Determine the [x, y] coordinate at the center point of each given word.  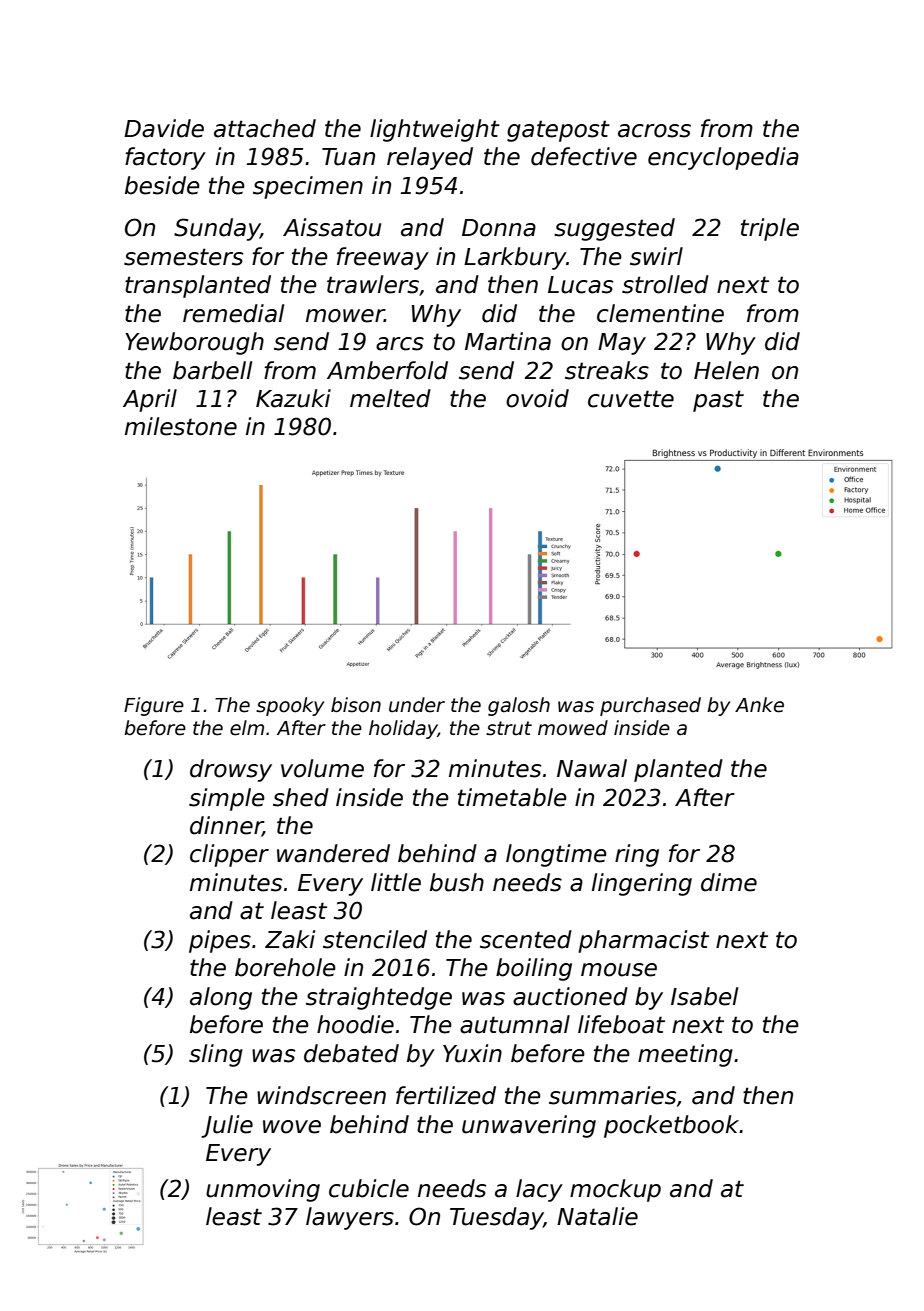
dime [729, 882]
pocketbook [672, 1126]
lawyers [350, 1218]
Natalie [597, 1216]
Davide [164, 128]
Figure [154, 706]
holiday [403, 729]
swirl [656, 256]
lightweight [435, 130]
